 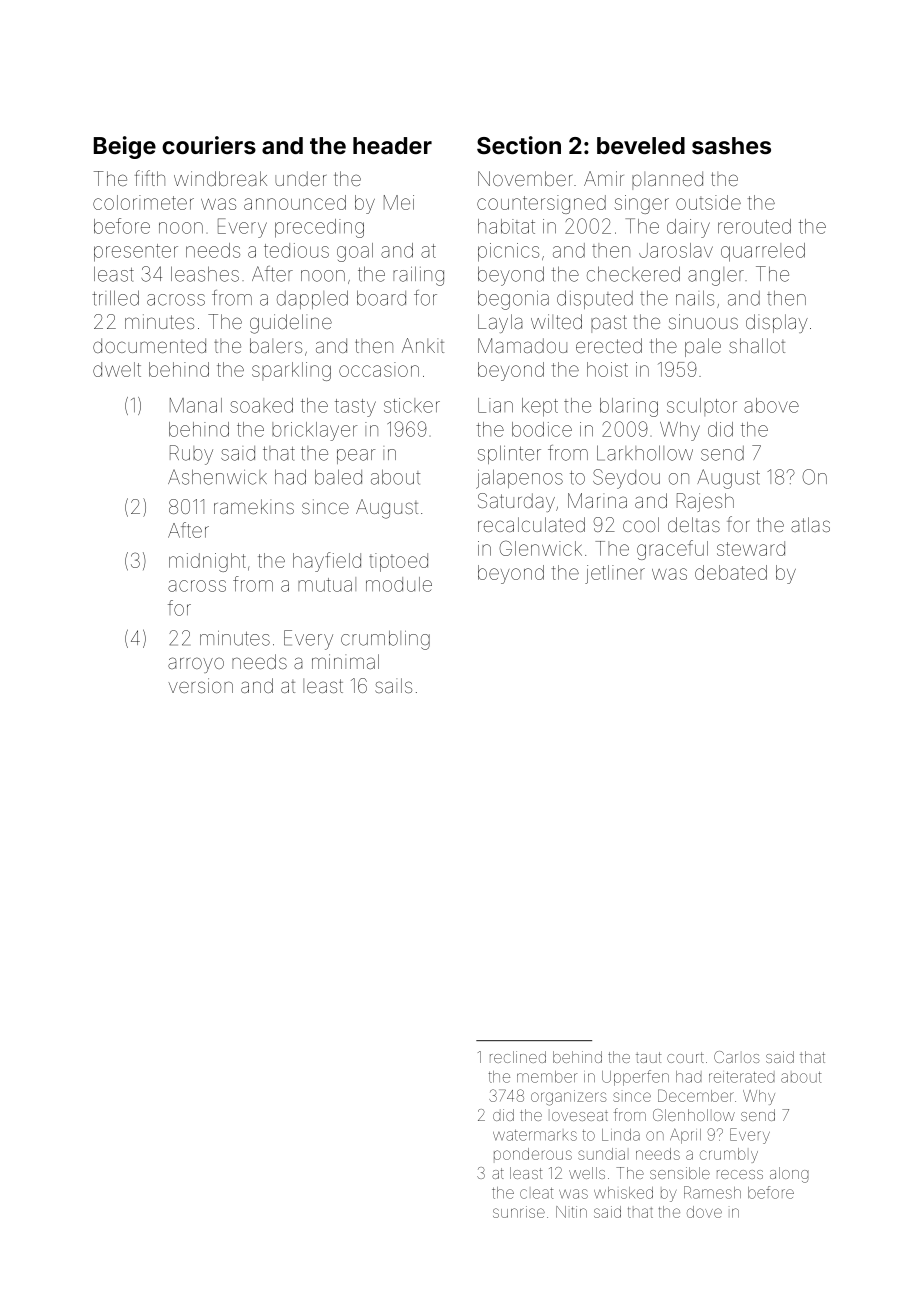 What do you see at coordinates (771, 405) in the screenshot?
I see `above` at bounding box center [771, 405].
